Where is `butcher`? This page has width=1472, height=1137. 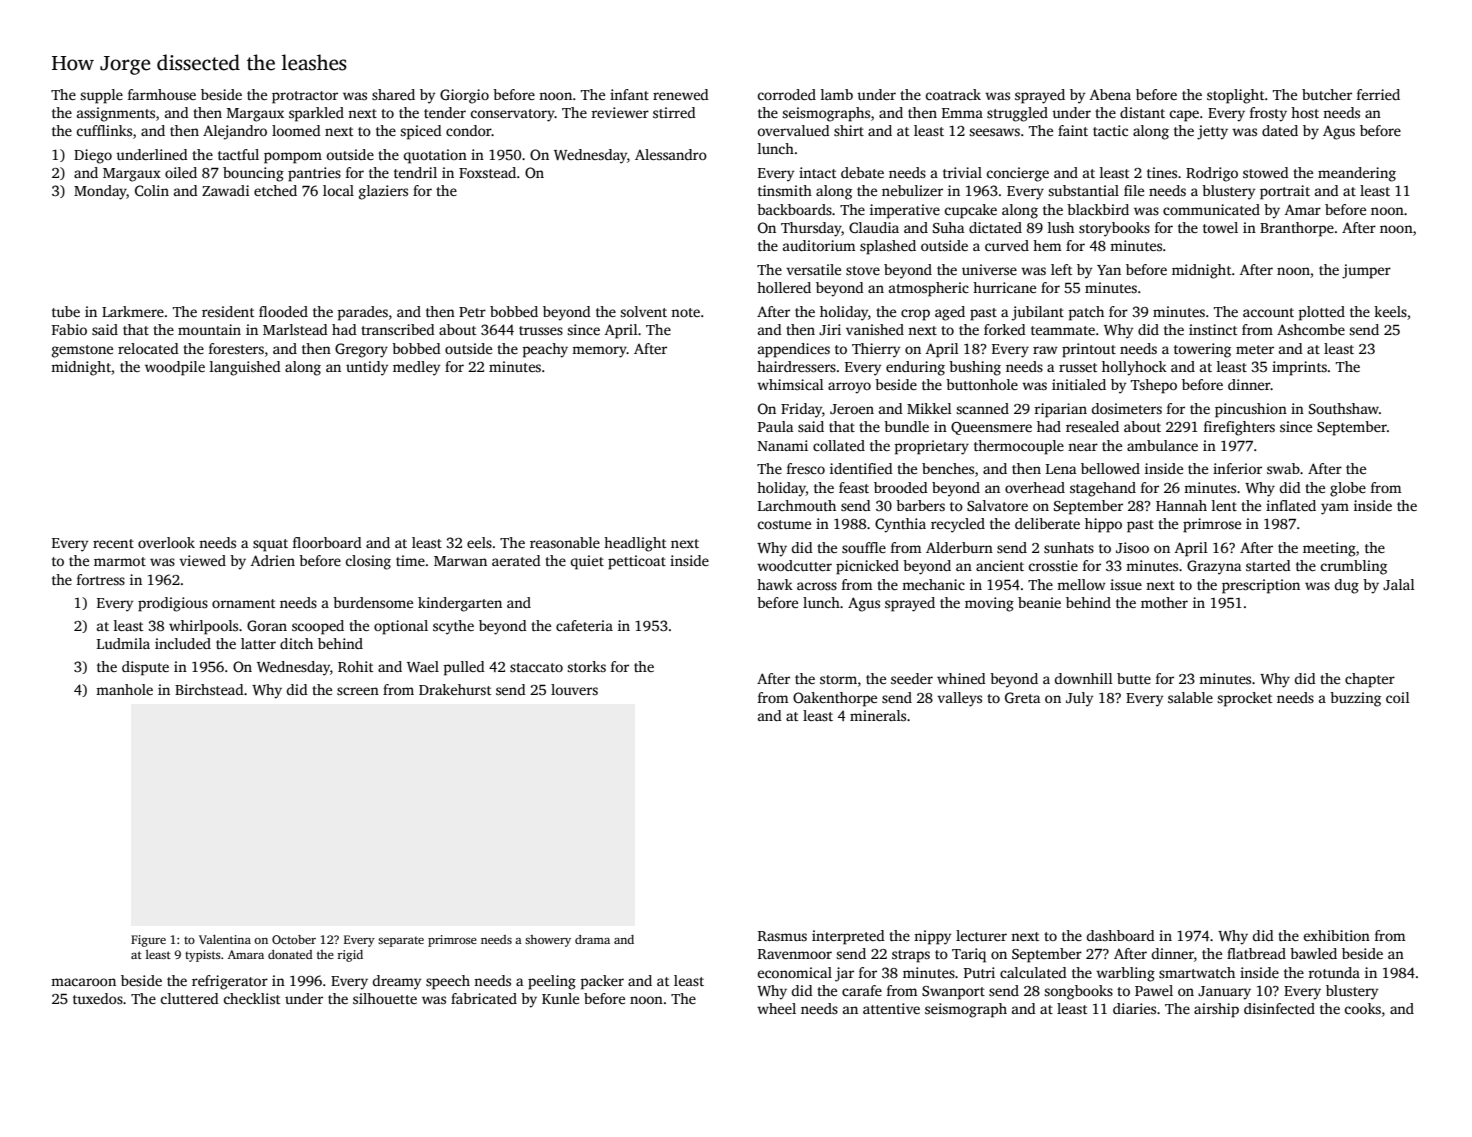 butcher is located at coordinates (1327, 94).
